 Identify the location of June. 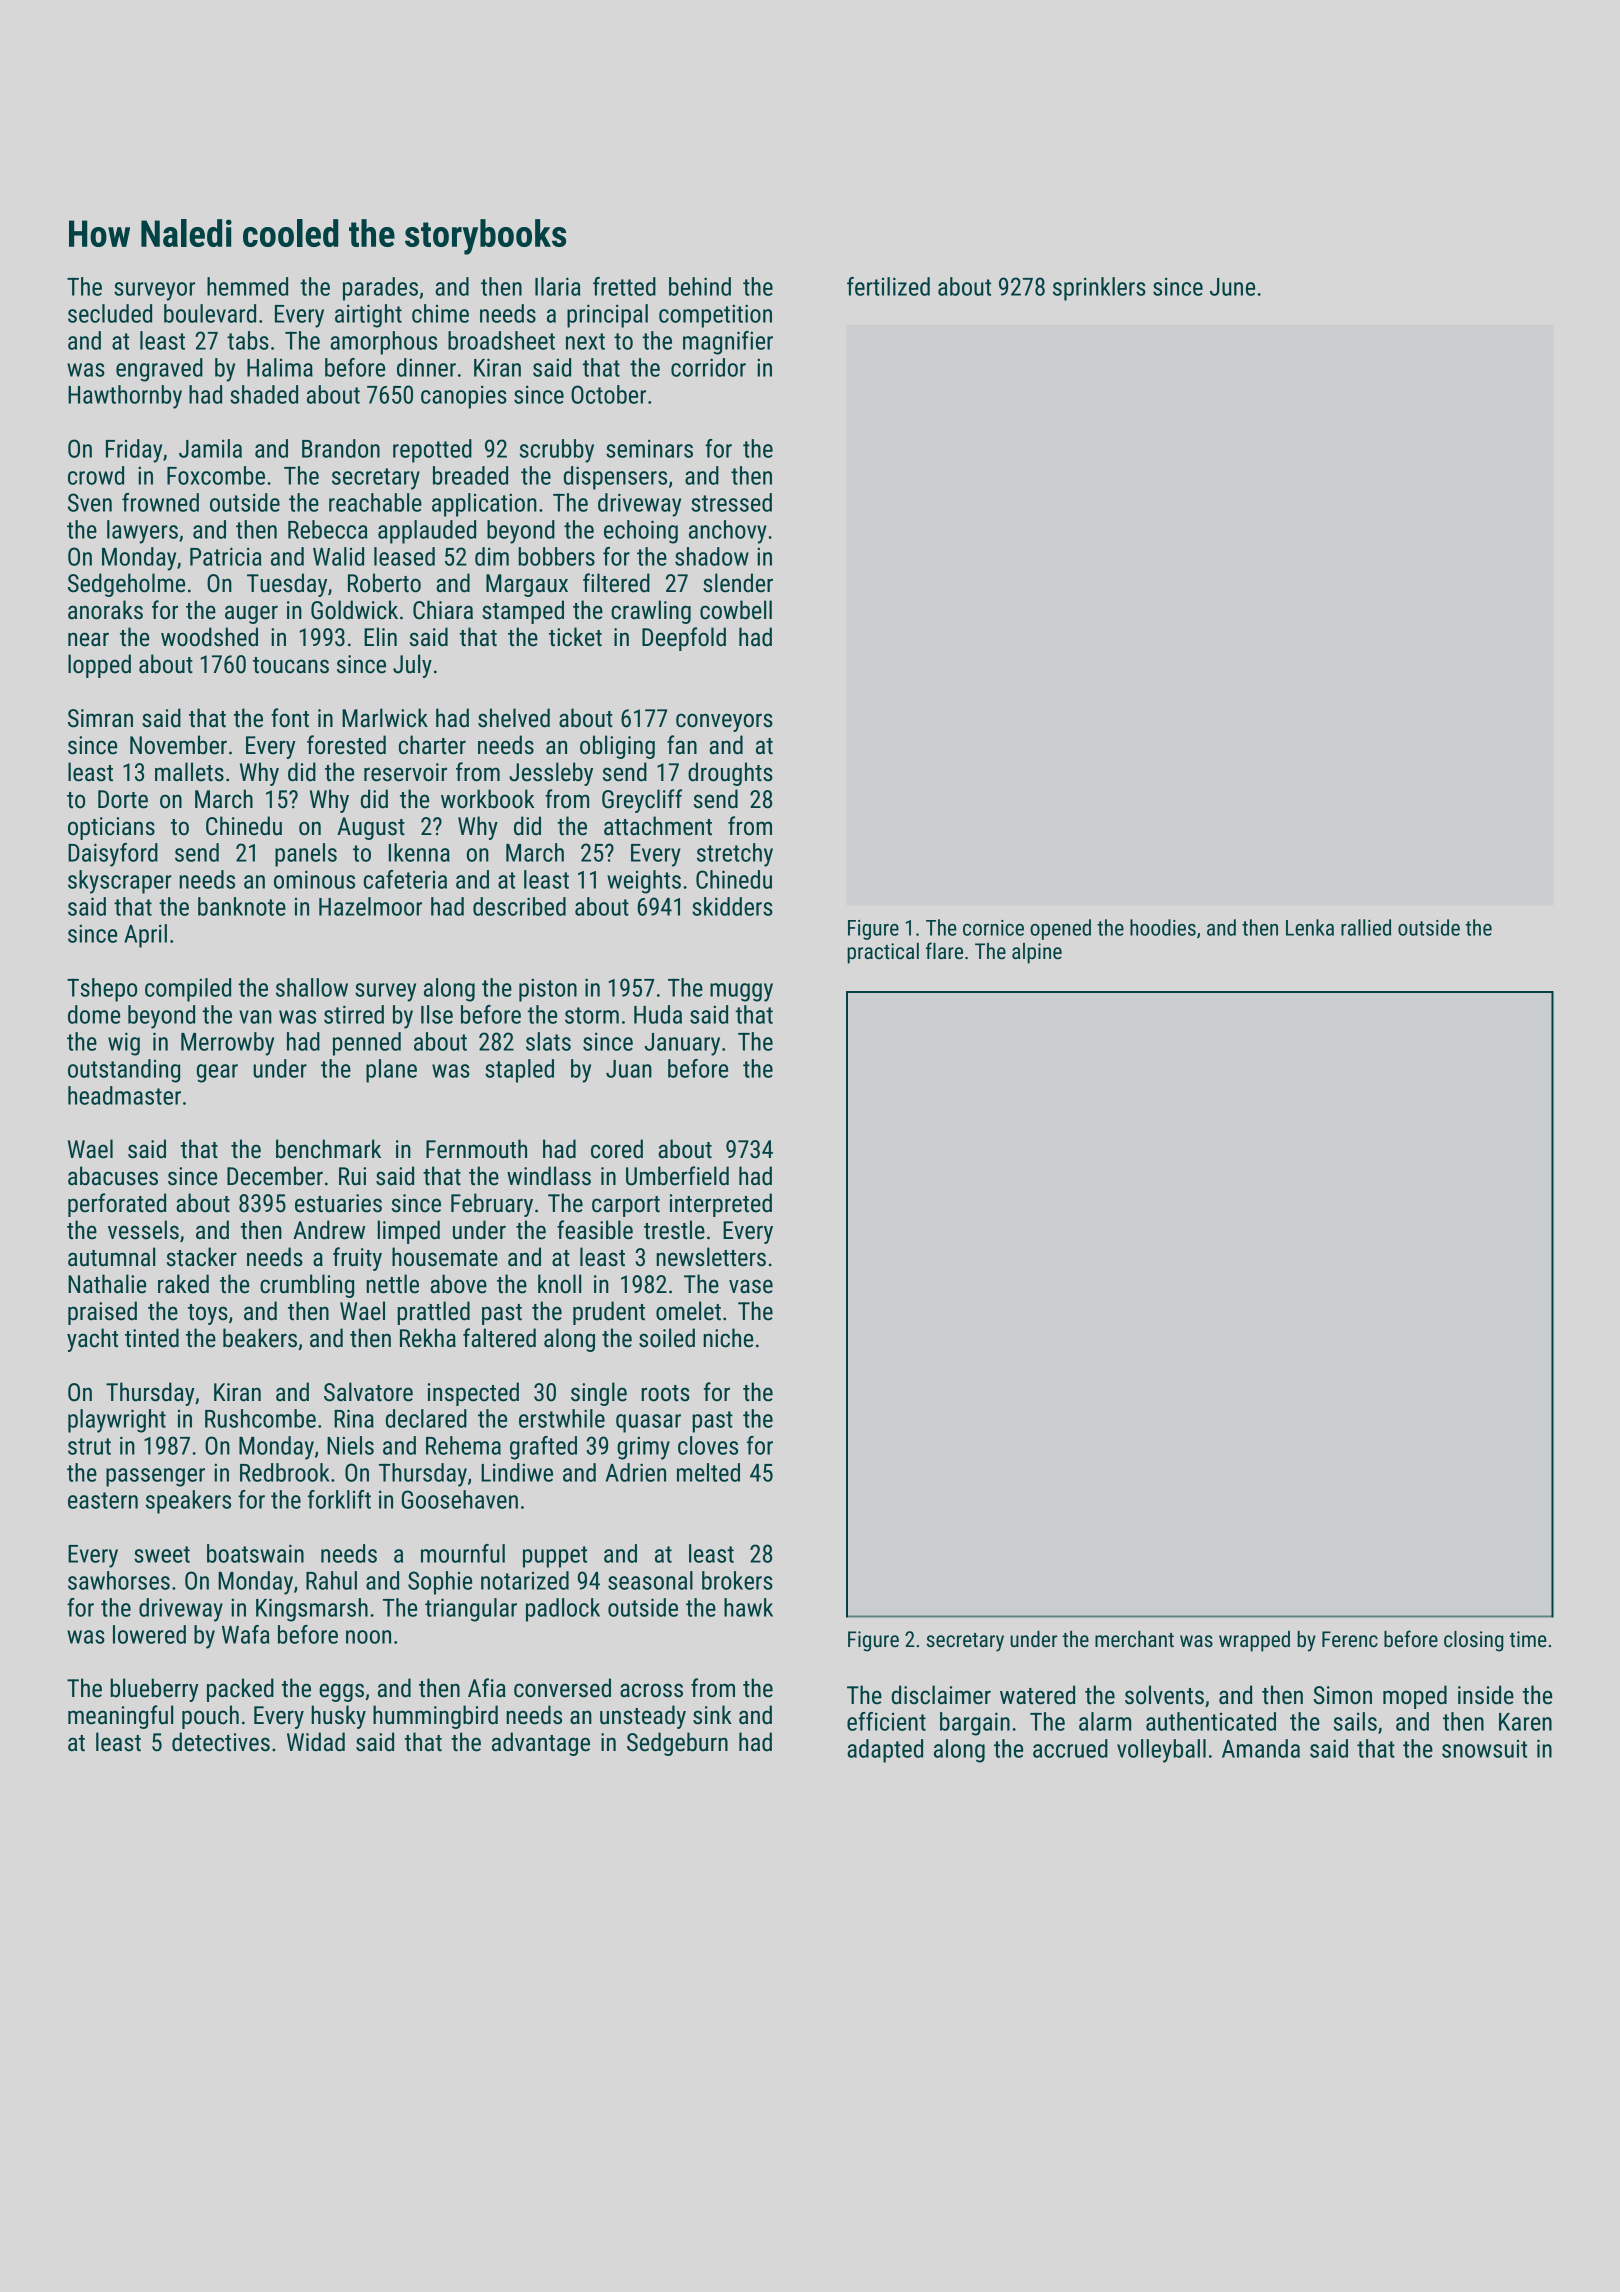
(1232, 287).
